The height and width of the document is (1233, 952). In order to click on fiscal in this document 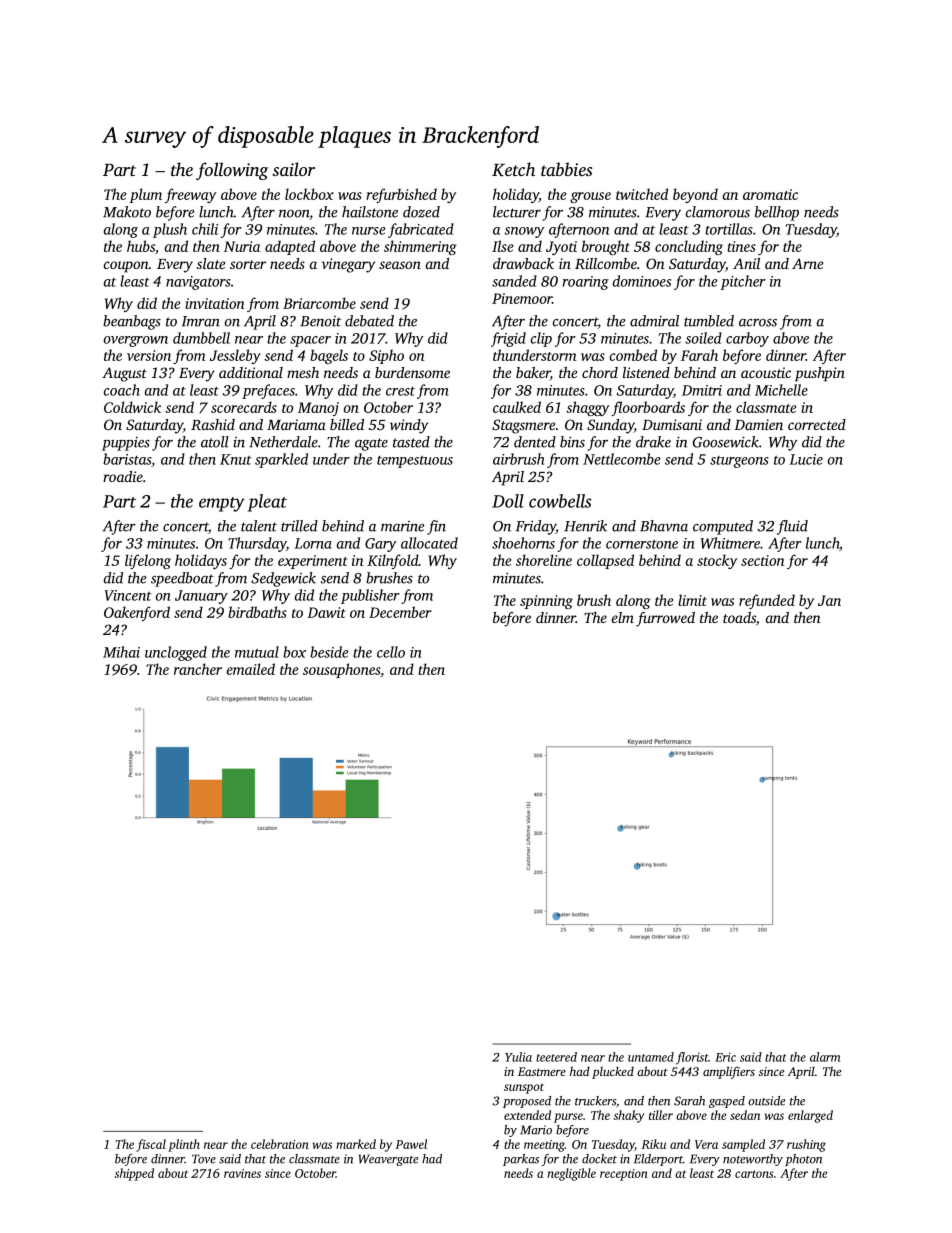, I will do `click(151, 1145)`.
